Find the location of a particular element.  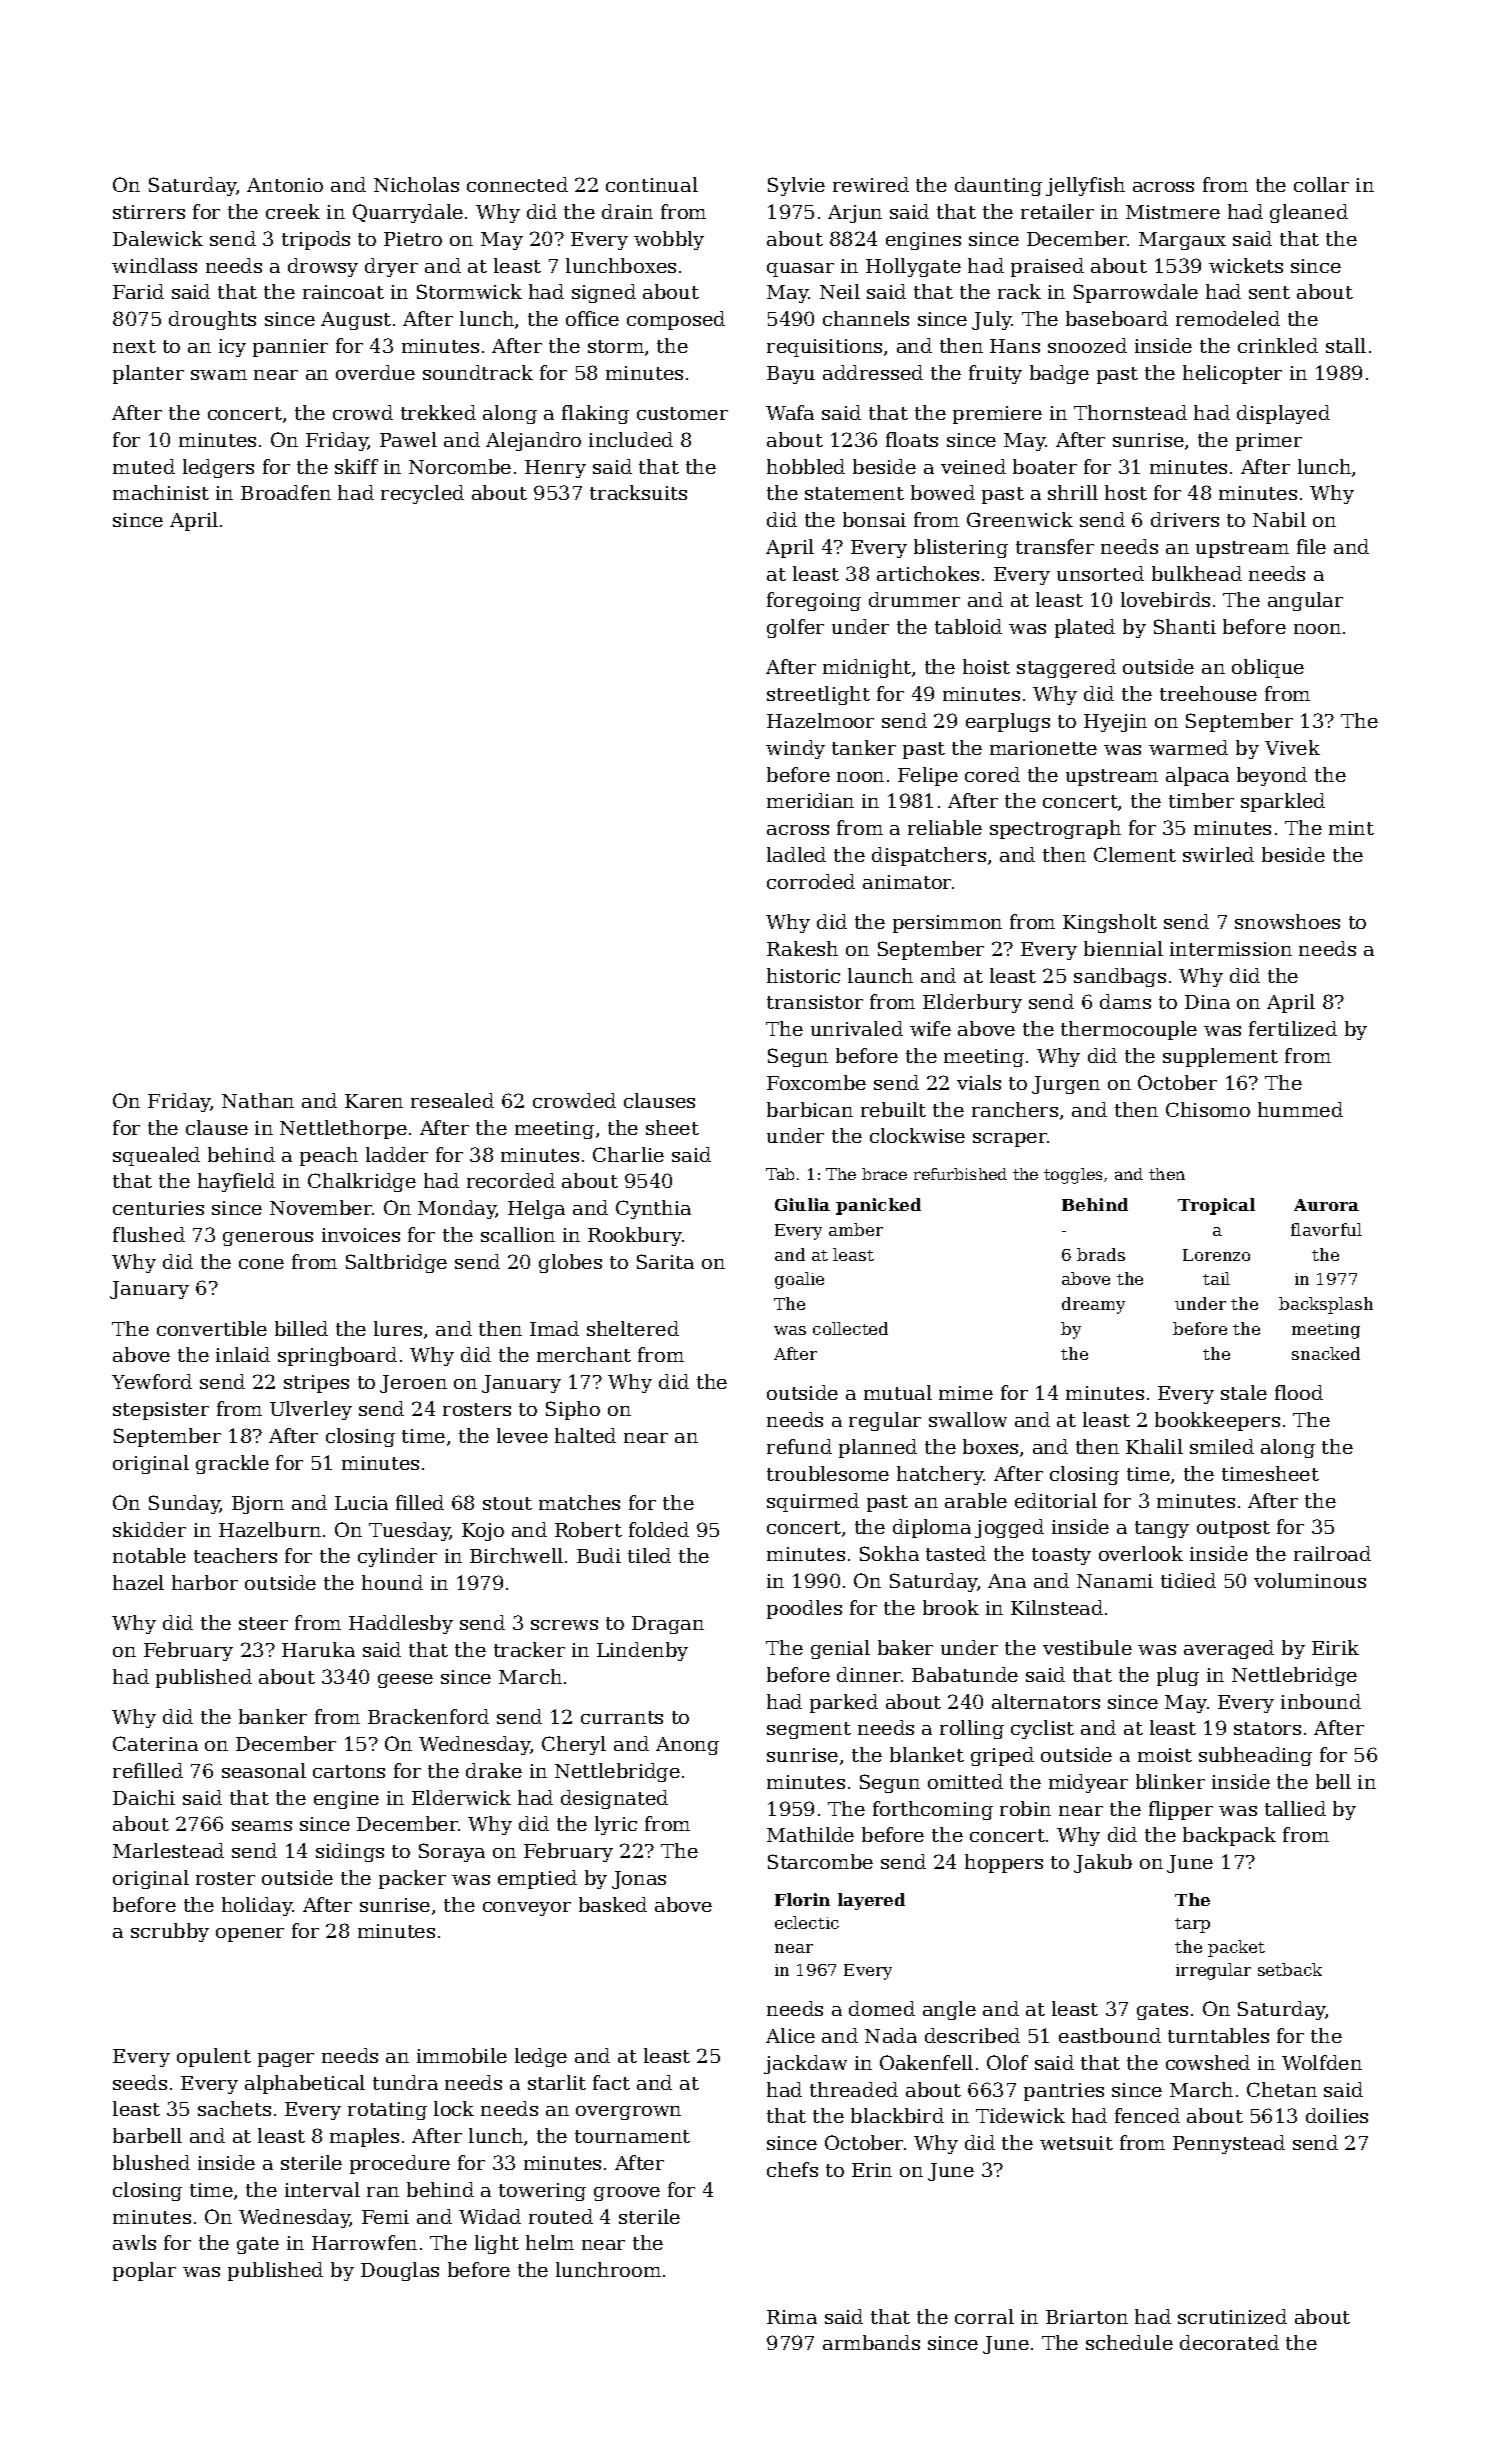

jellyfish is located at coordinates (1085, 186).
